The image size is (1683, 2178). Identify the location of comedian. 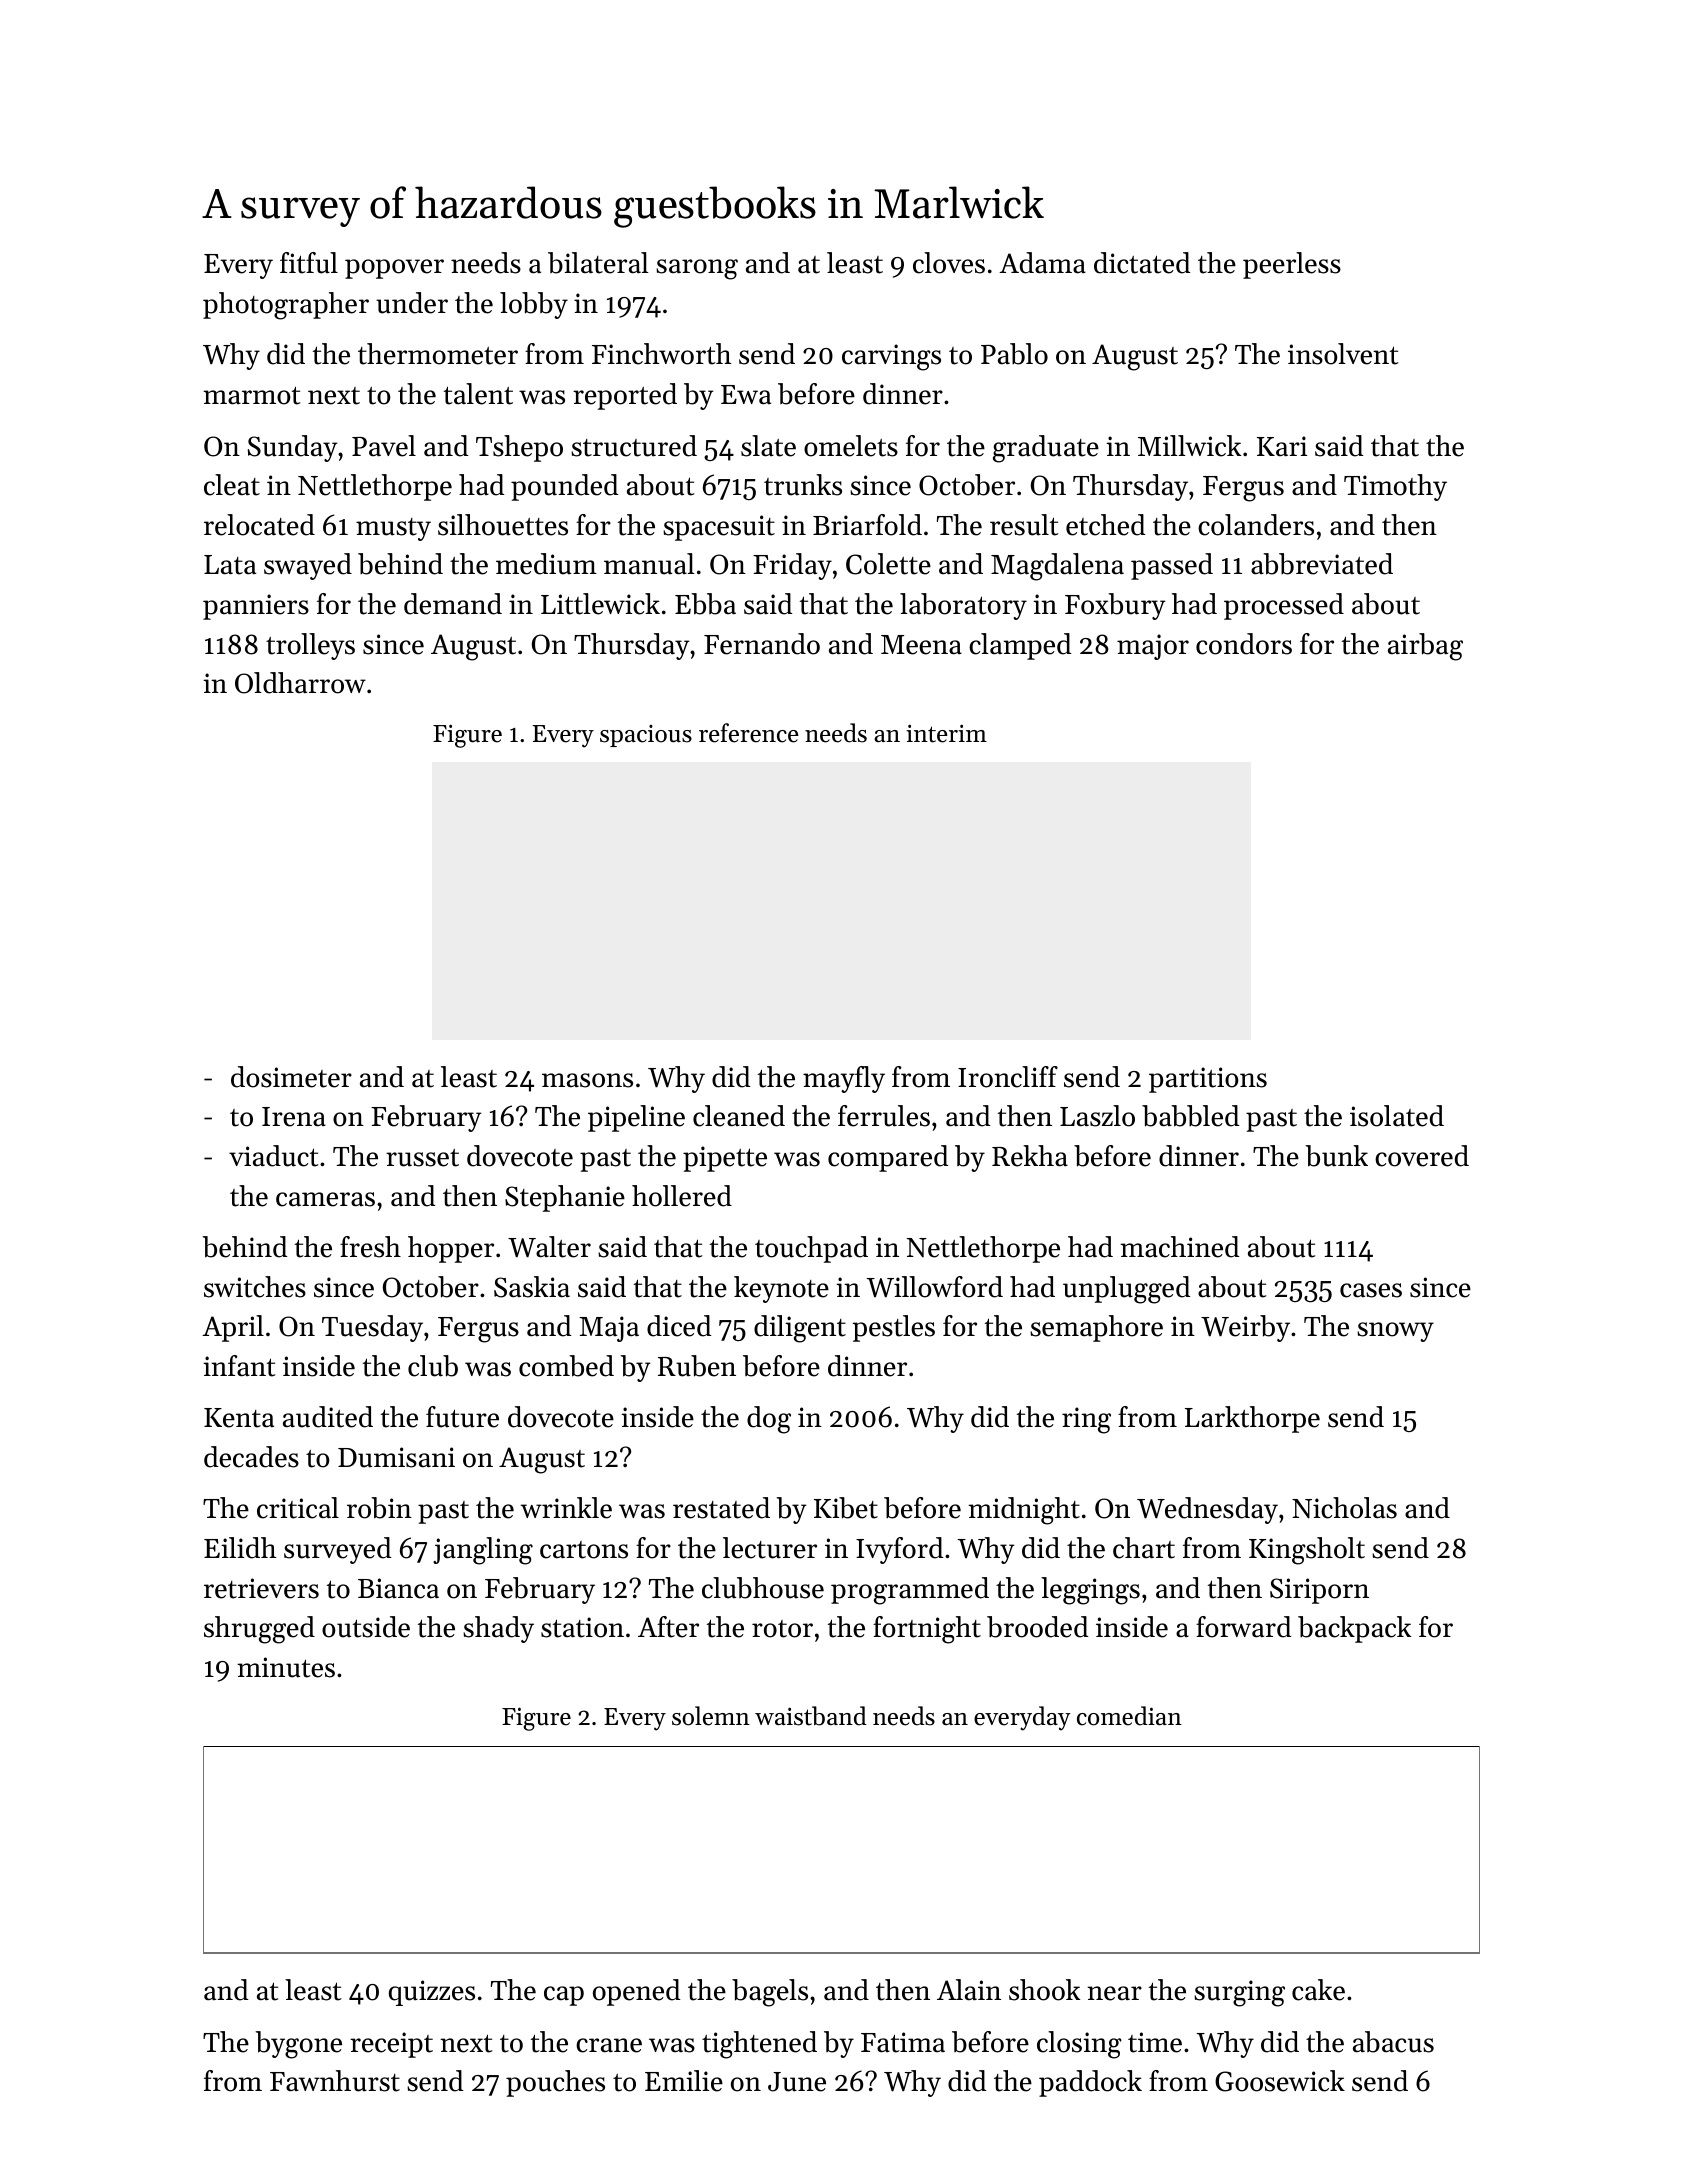
(1129, 1716).
